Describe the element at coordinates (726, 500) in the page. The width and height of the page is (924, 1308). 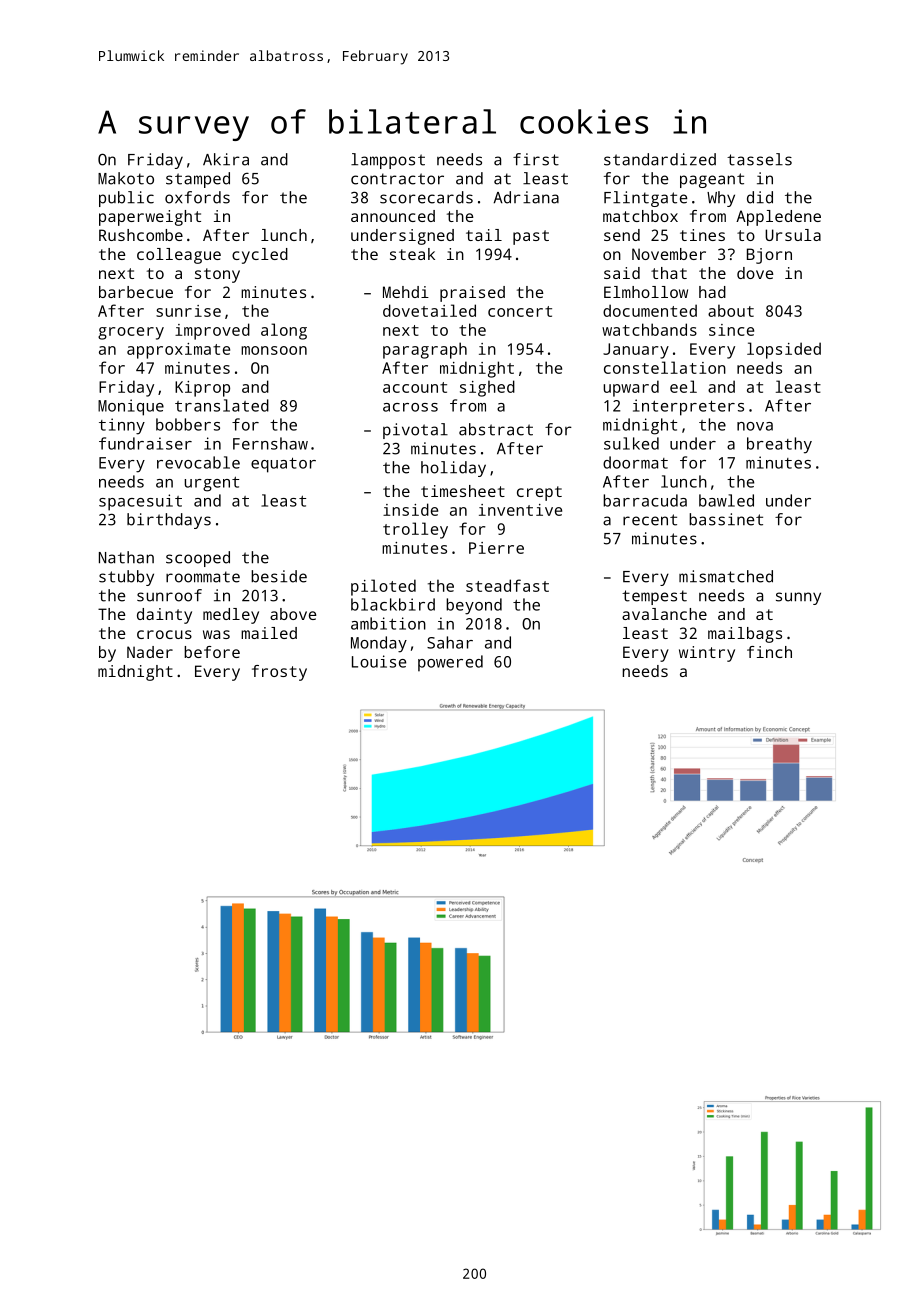
I see `bawled` at that location.
